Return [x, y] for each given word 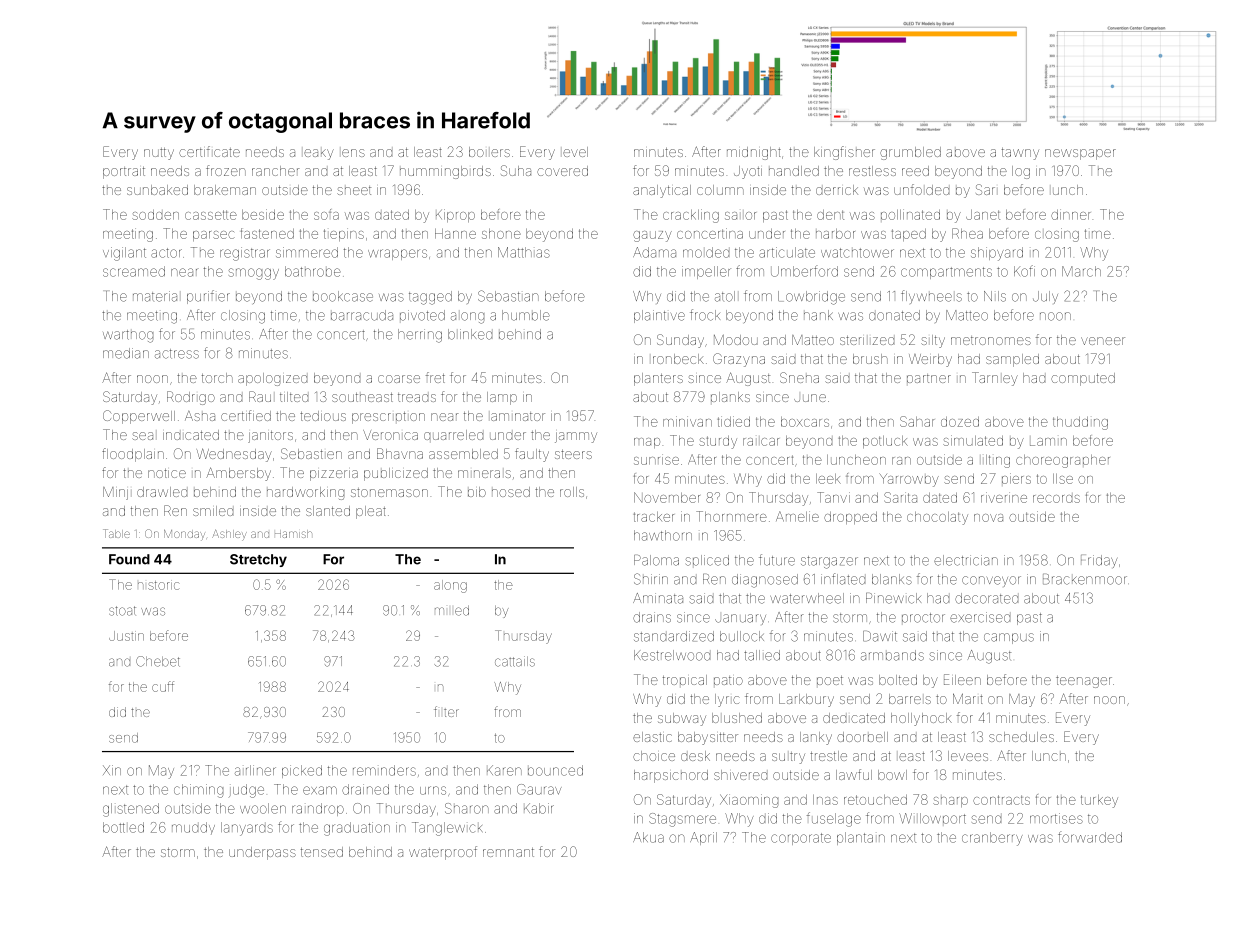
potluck [885, 442]
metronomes [991, 340]
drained [365, 789]
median [126, 353]
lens [353, 153]
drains [652, 617]
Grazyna [739, 360]
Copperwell [139, 417]
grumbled [910, 153]
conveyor [991, 581]
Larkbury [806, 700]
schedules [1021, 737]
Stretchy [258, 560]
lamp [502, 398]
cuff [163, 686]
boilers [489, 152]
